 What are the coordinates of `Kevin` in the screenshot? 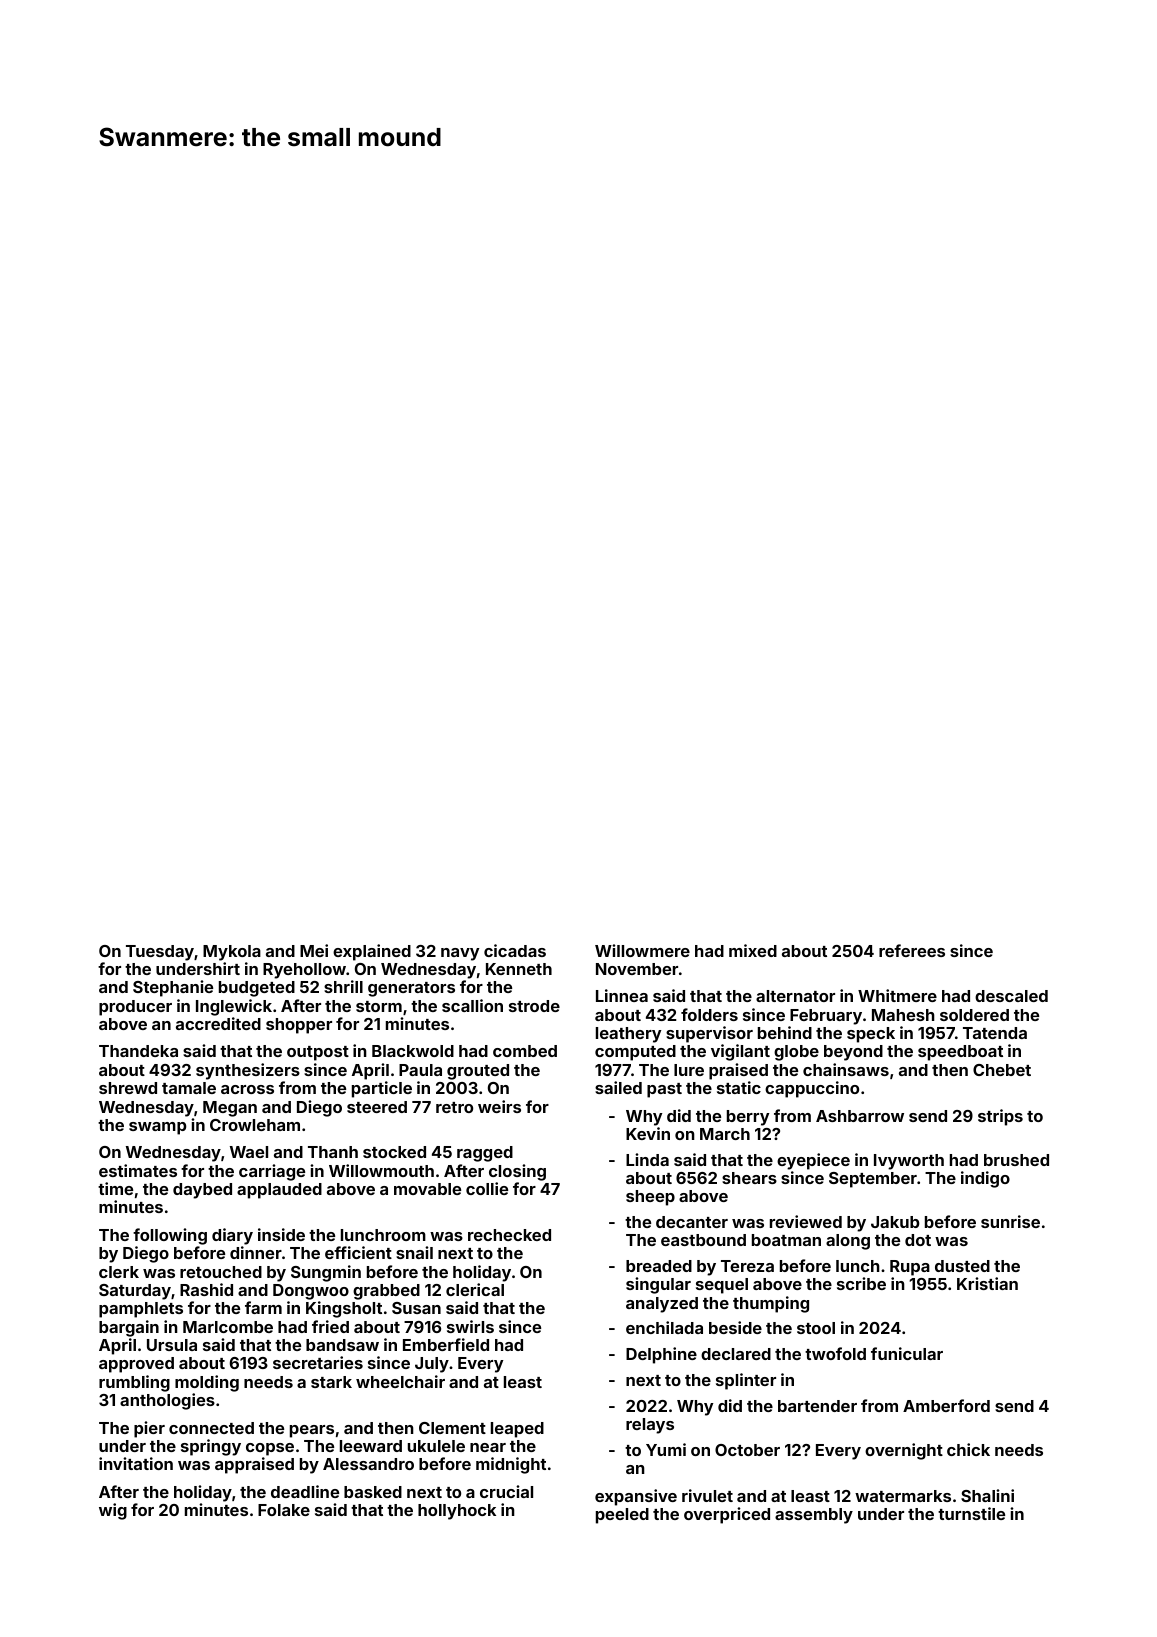 It's located at (648, 1133).
